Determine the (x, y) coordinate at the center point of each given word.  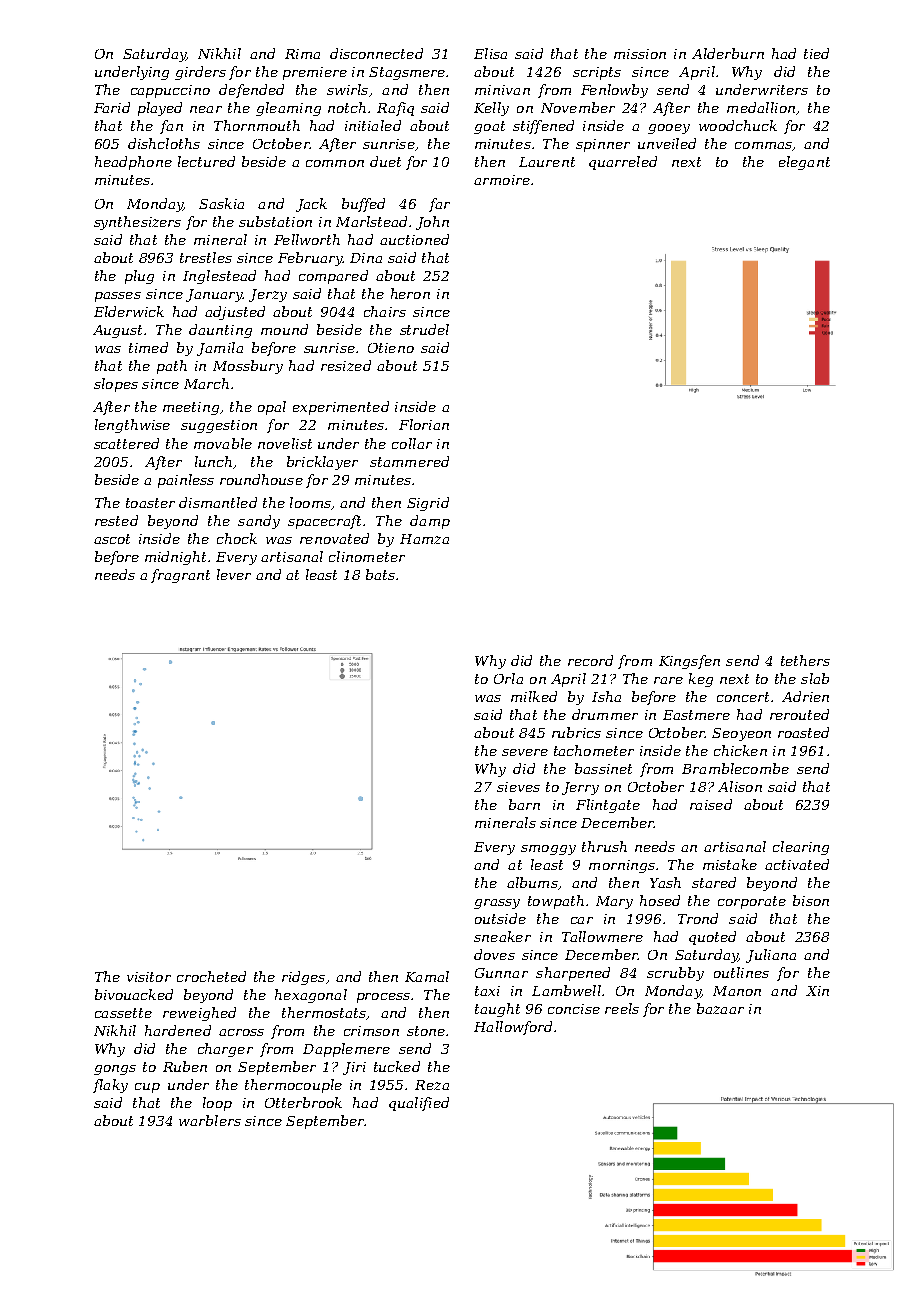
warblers (210, 1120)
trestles (206, 257)
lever (234, 574)
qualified (419, 1104)
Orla (508, 678)
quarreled (623, 163)
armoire (502, 180)
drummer (605, 714)
